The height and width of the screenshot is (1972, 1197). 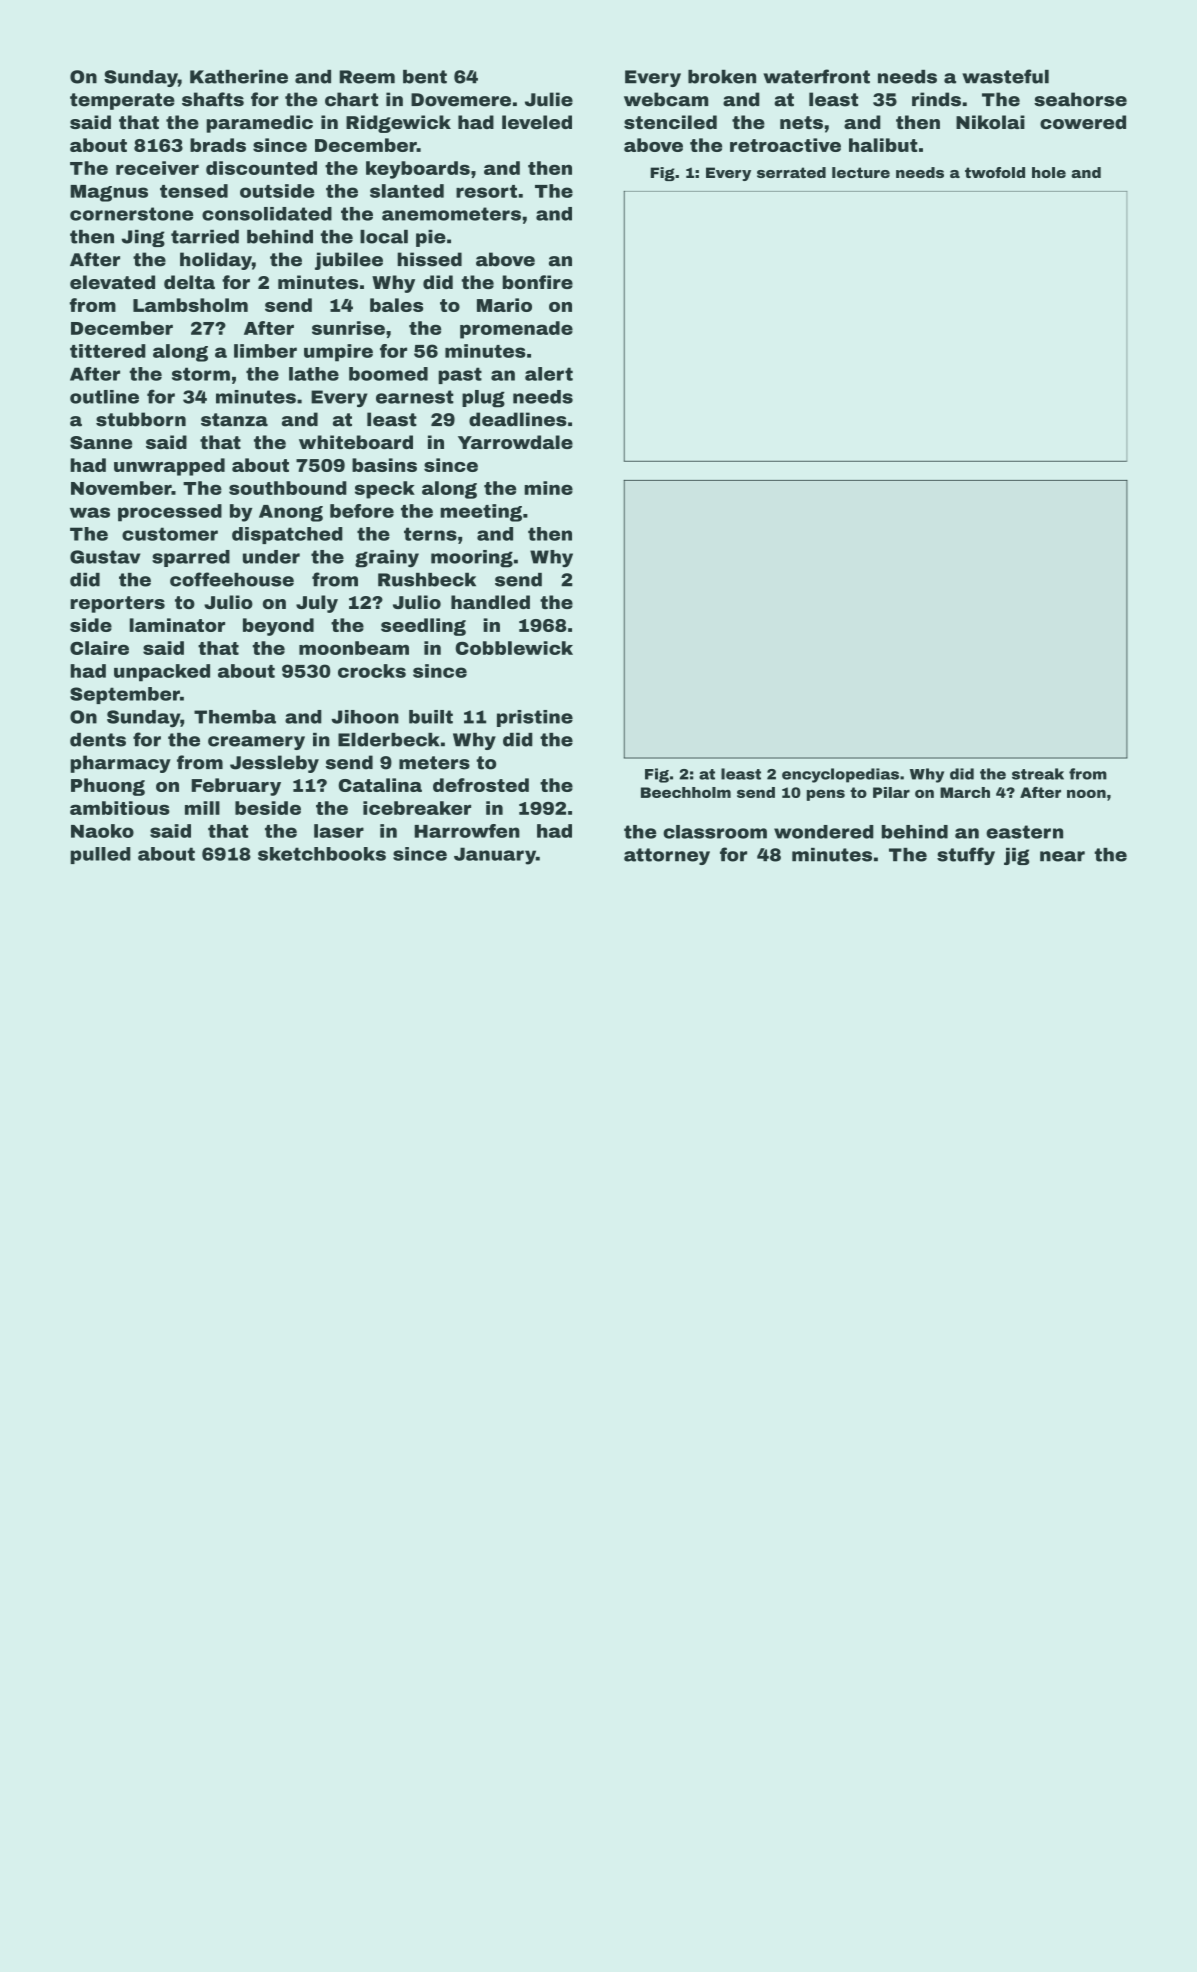 What do you see at coordinates (101, 442) in the screenshot?
I see `Sanne` at bounding box center [101, 442].
